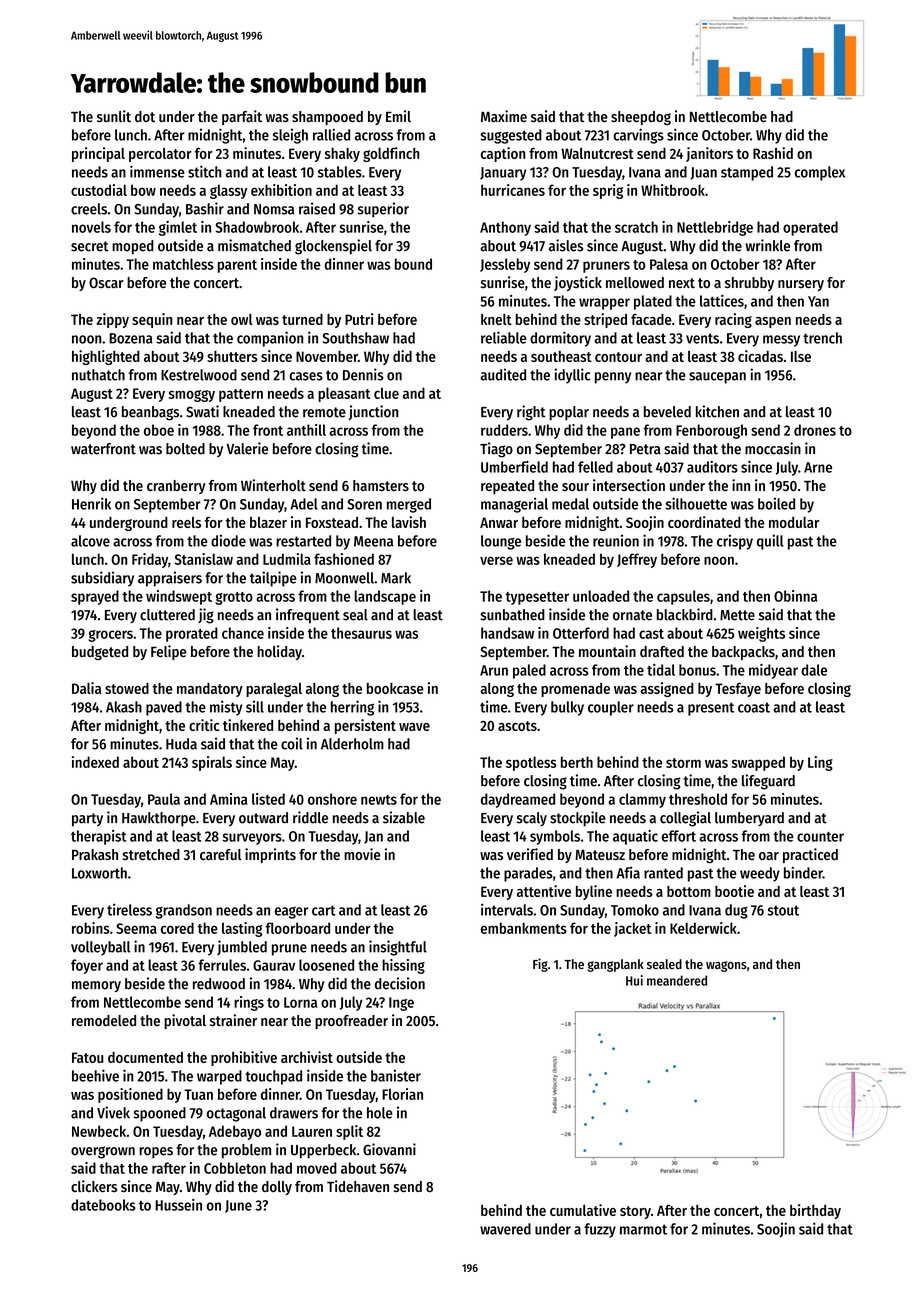 The height and width of the screenshot is (1308, 924). I want to click on Tomoko, so click(635, 910).
